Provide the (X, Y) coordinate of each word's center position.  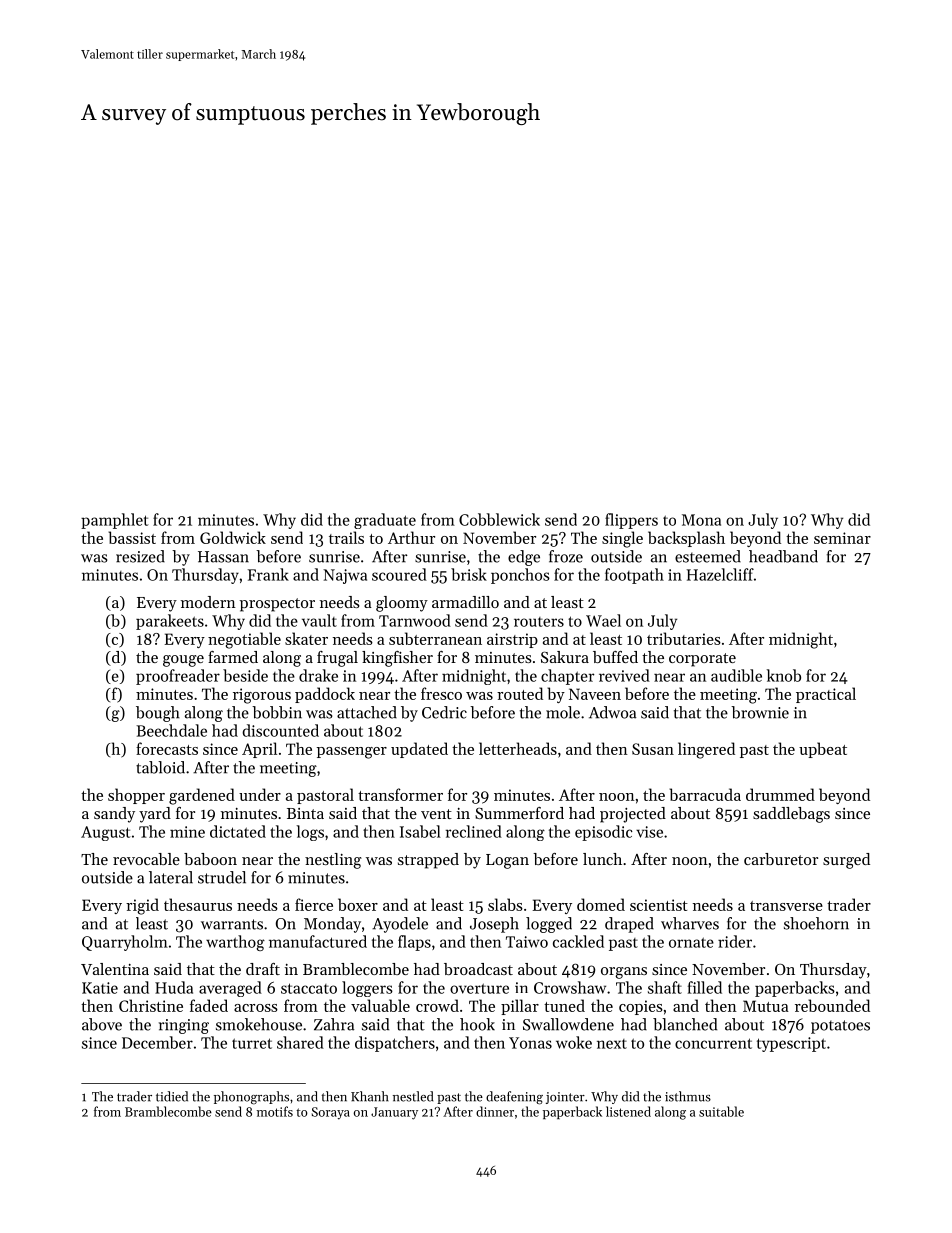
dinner (495, 1111)
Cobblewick (499, 519)
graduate (385, 521)
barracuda (705, 794)
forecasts (167, 748)
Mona (701, 520)
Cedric (444, 712)
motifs (275, 1111)
